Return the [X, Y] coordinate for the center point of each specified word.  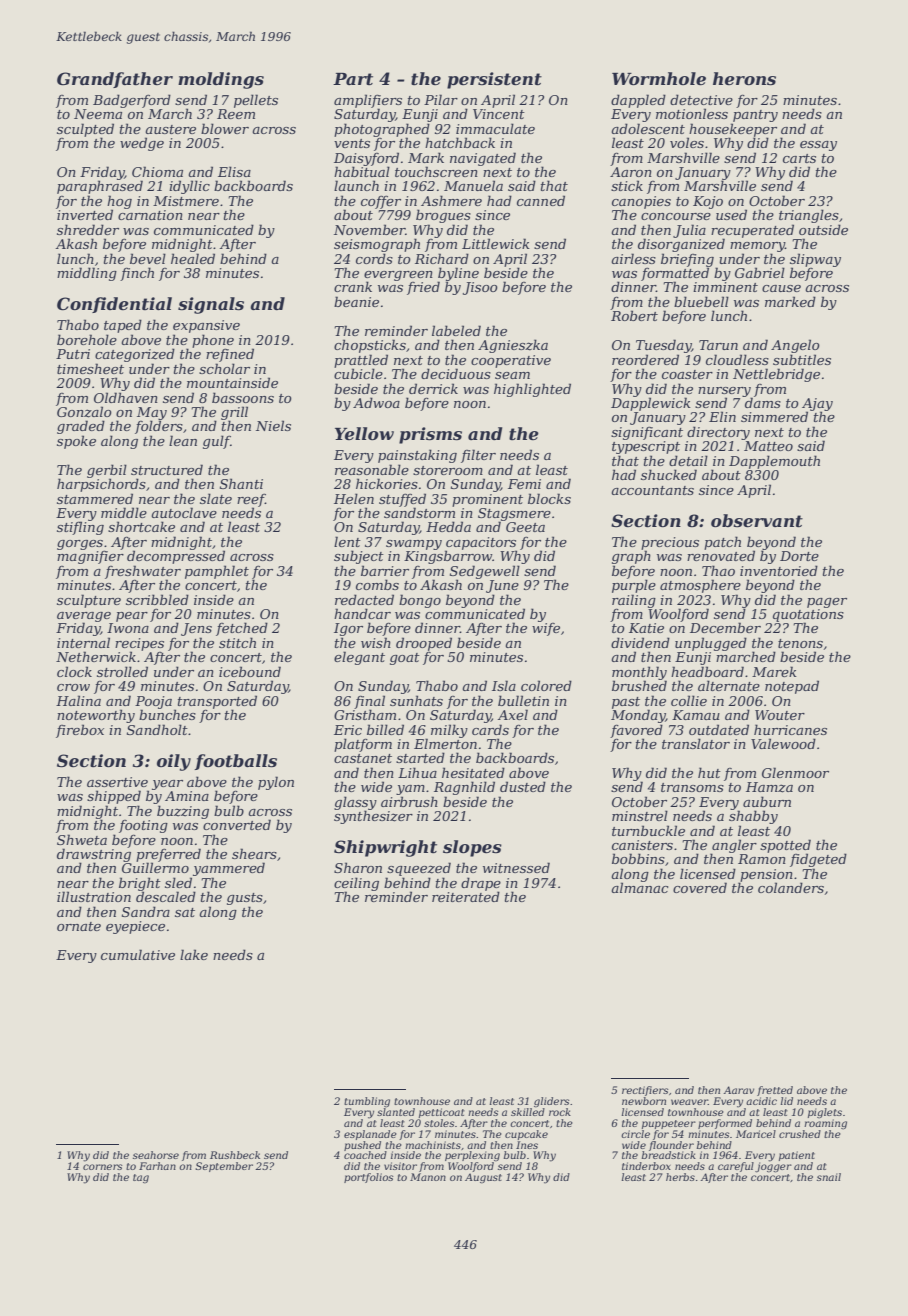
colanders [791, 887]
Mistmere [186, 201]
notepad [792, 687]
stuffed [402, 500]
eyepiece [135, 927]
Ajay [817, 405]
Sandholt [157, 729]
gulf [217, 442]
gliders [551, 1102]
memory [757, 247]
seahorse [156, 1155]
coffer [381, 202]
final [369, 702]
